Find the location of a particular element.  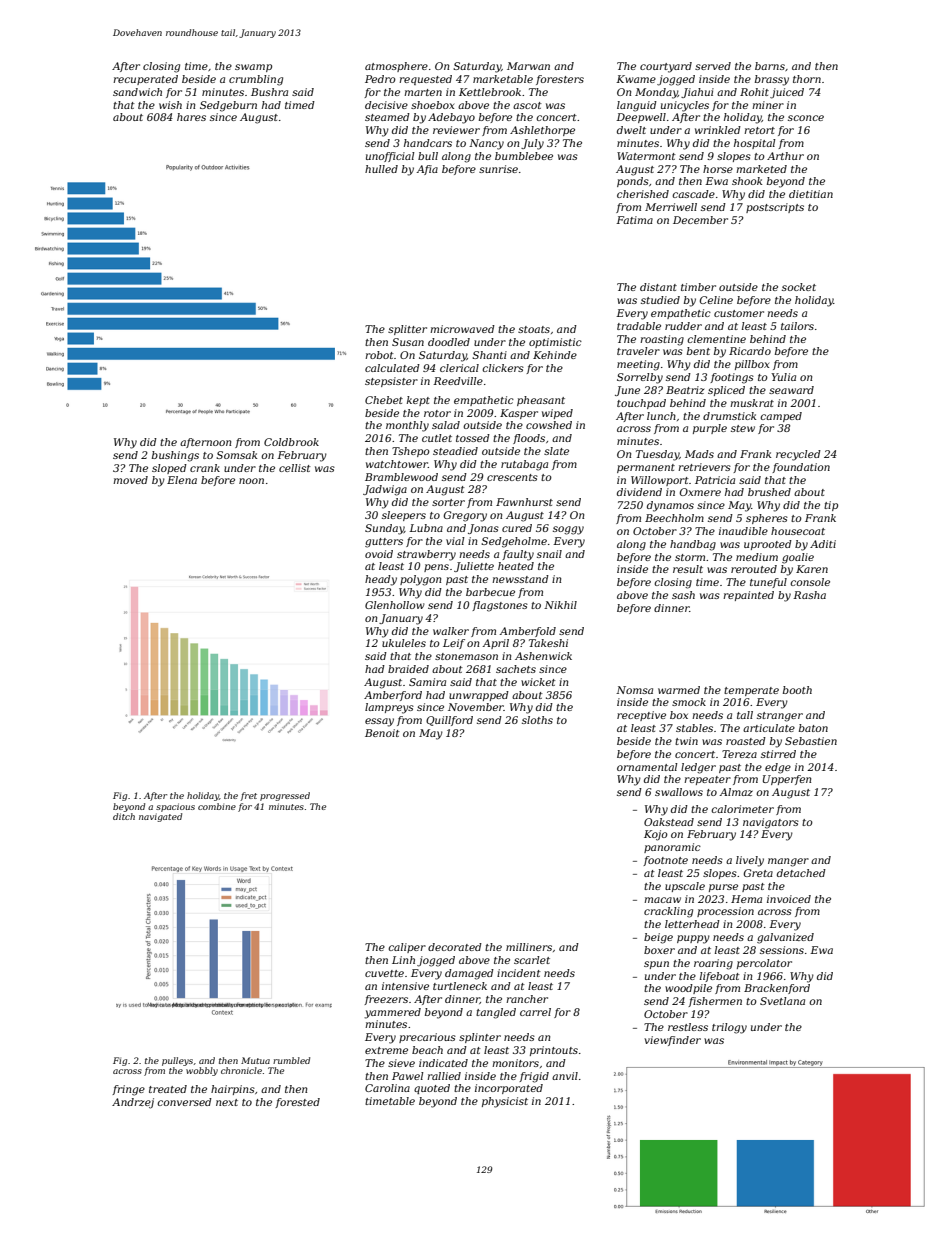

Svetlana is located at coordinates (782, 1001).
